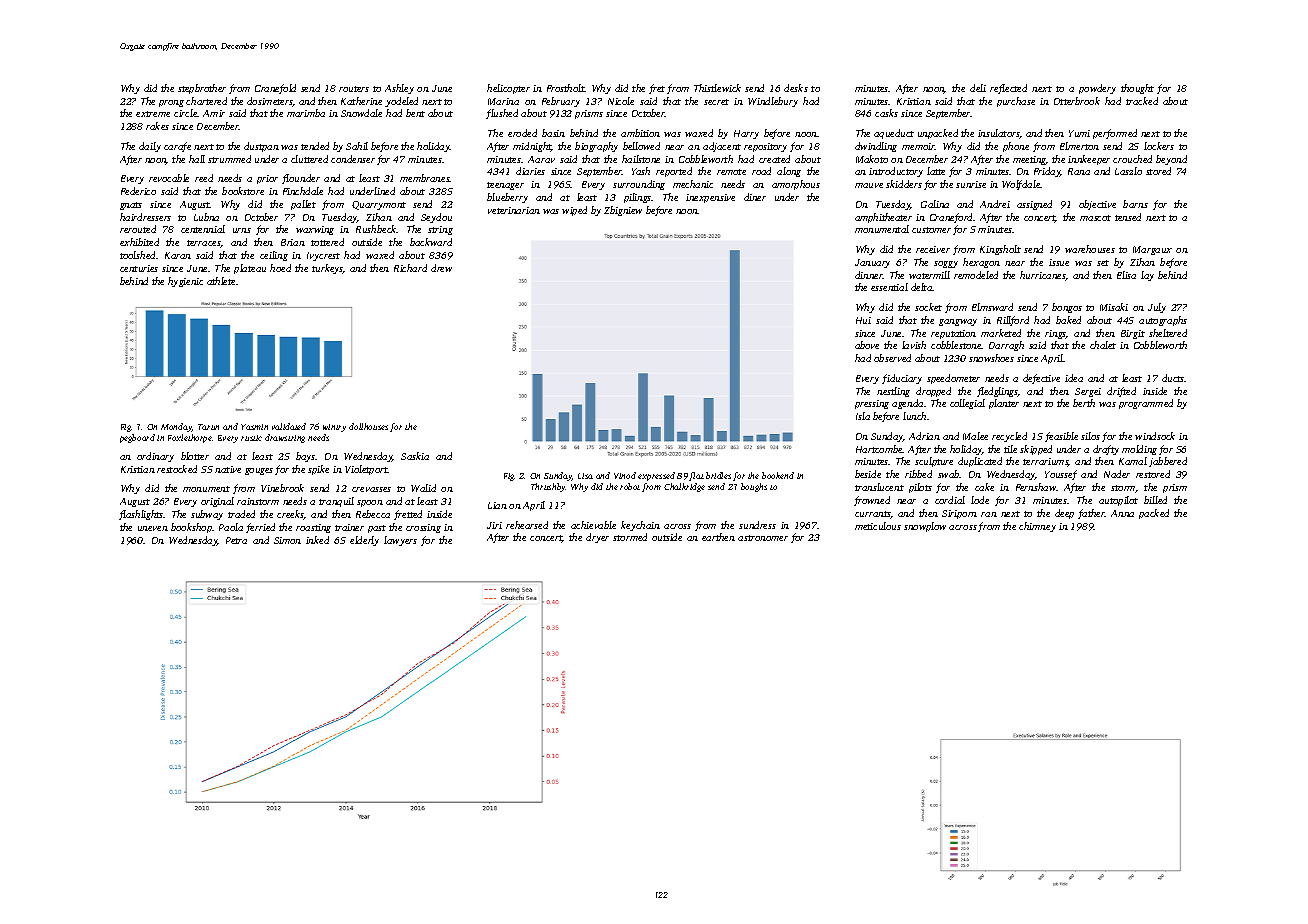 This screenshot has width=1308, height=924. I want to click on Frostholt, so click(566, 88).
